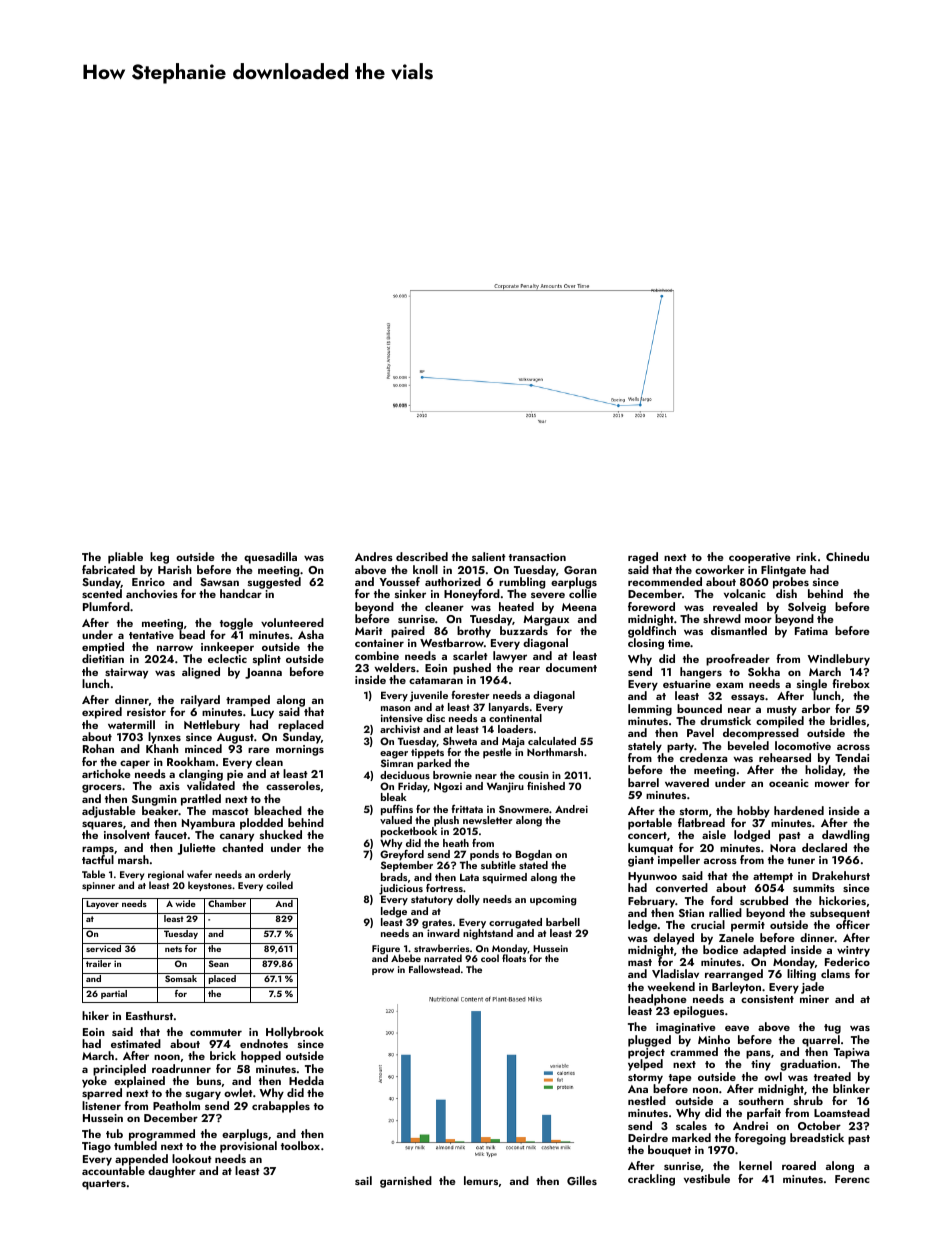  I want to click on strawberries, so click(442, 948).
